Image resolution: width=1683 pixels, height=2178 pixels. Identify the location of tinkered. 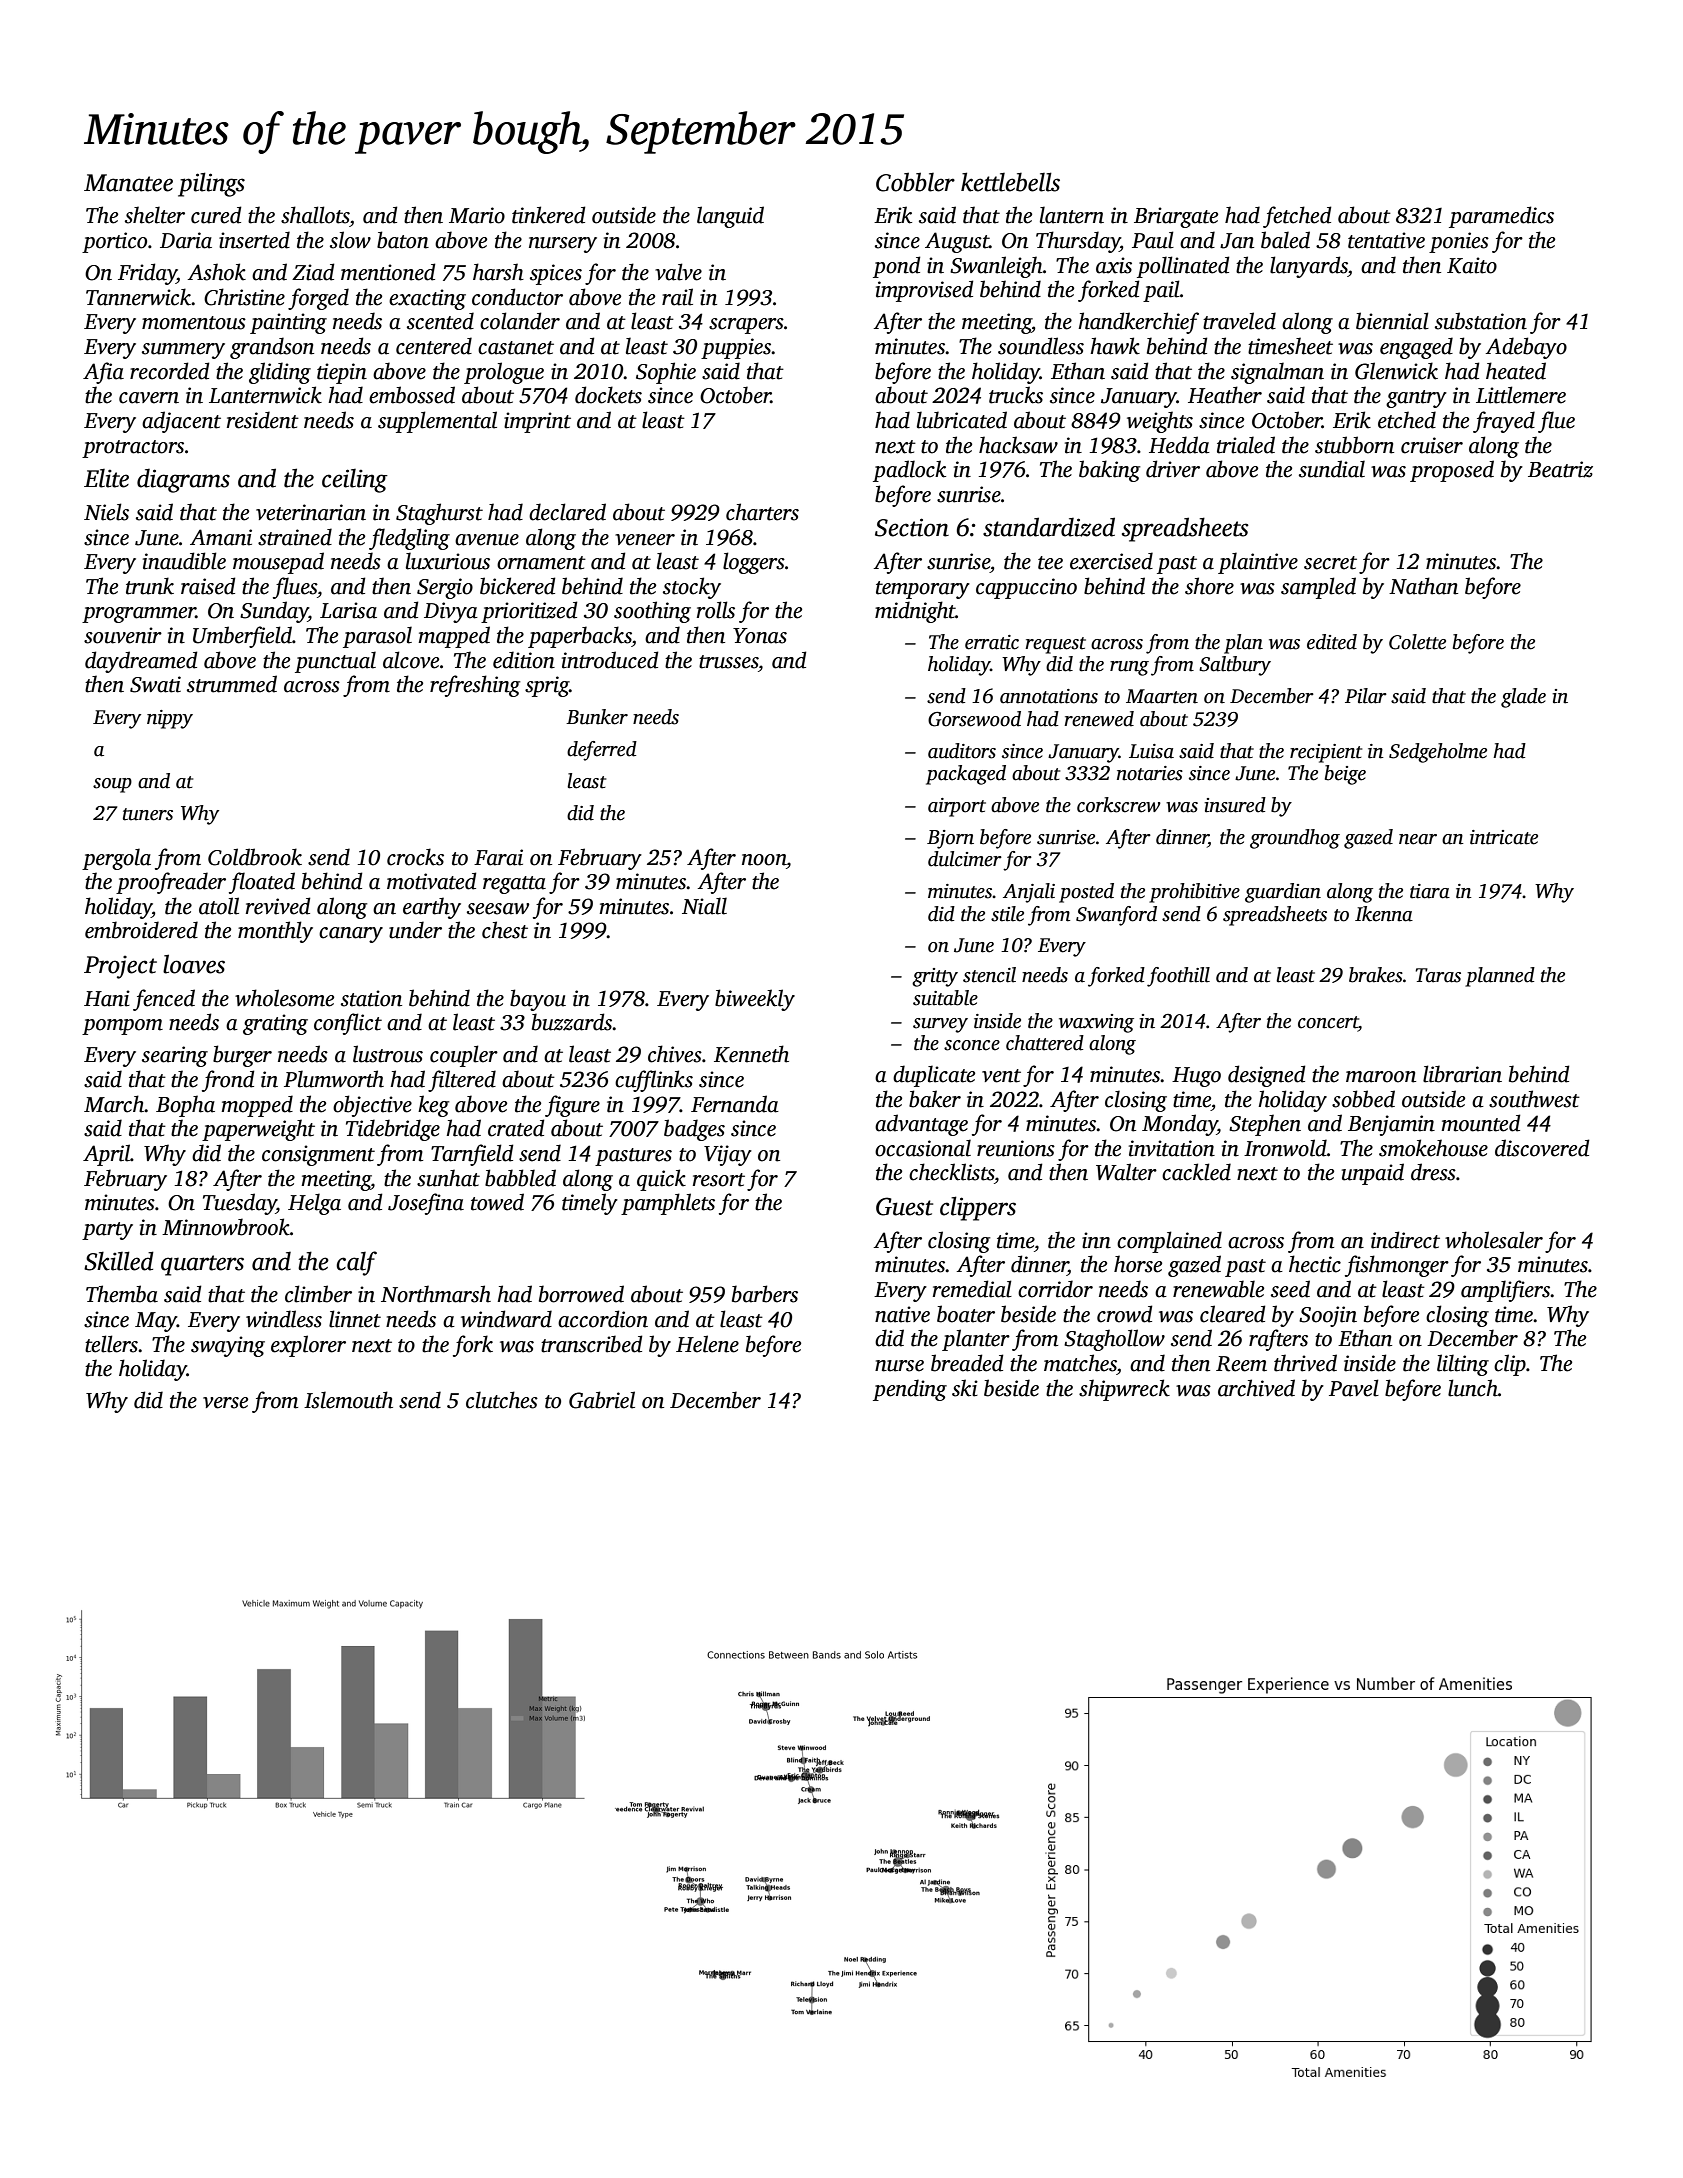
(549, 215).
